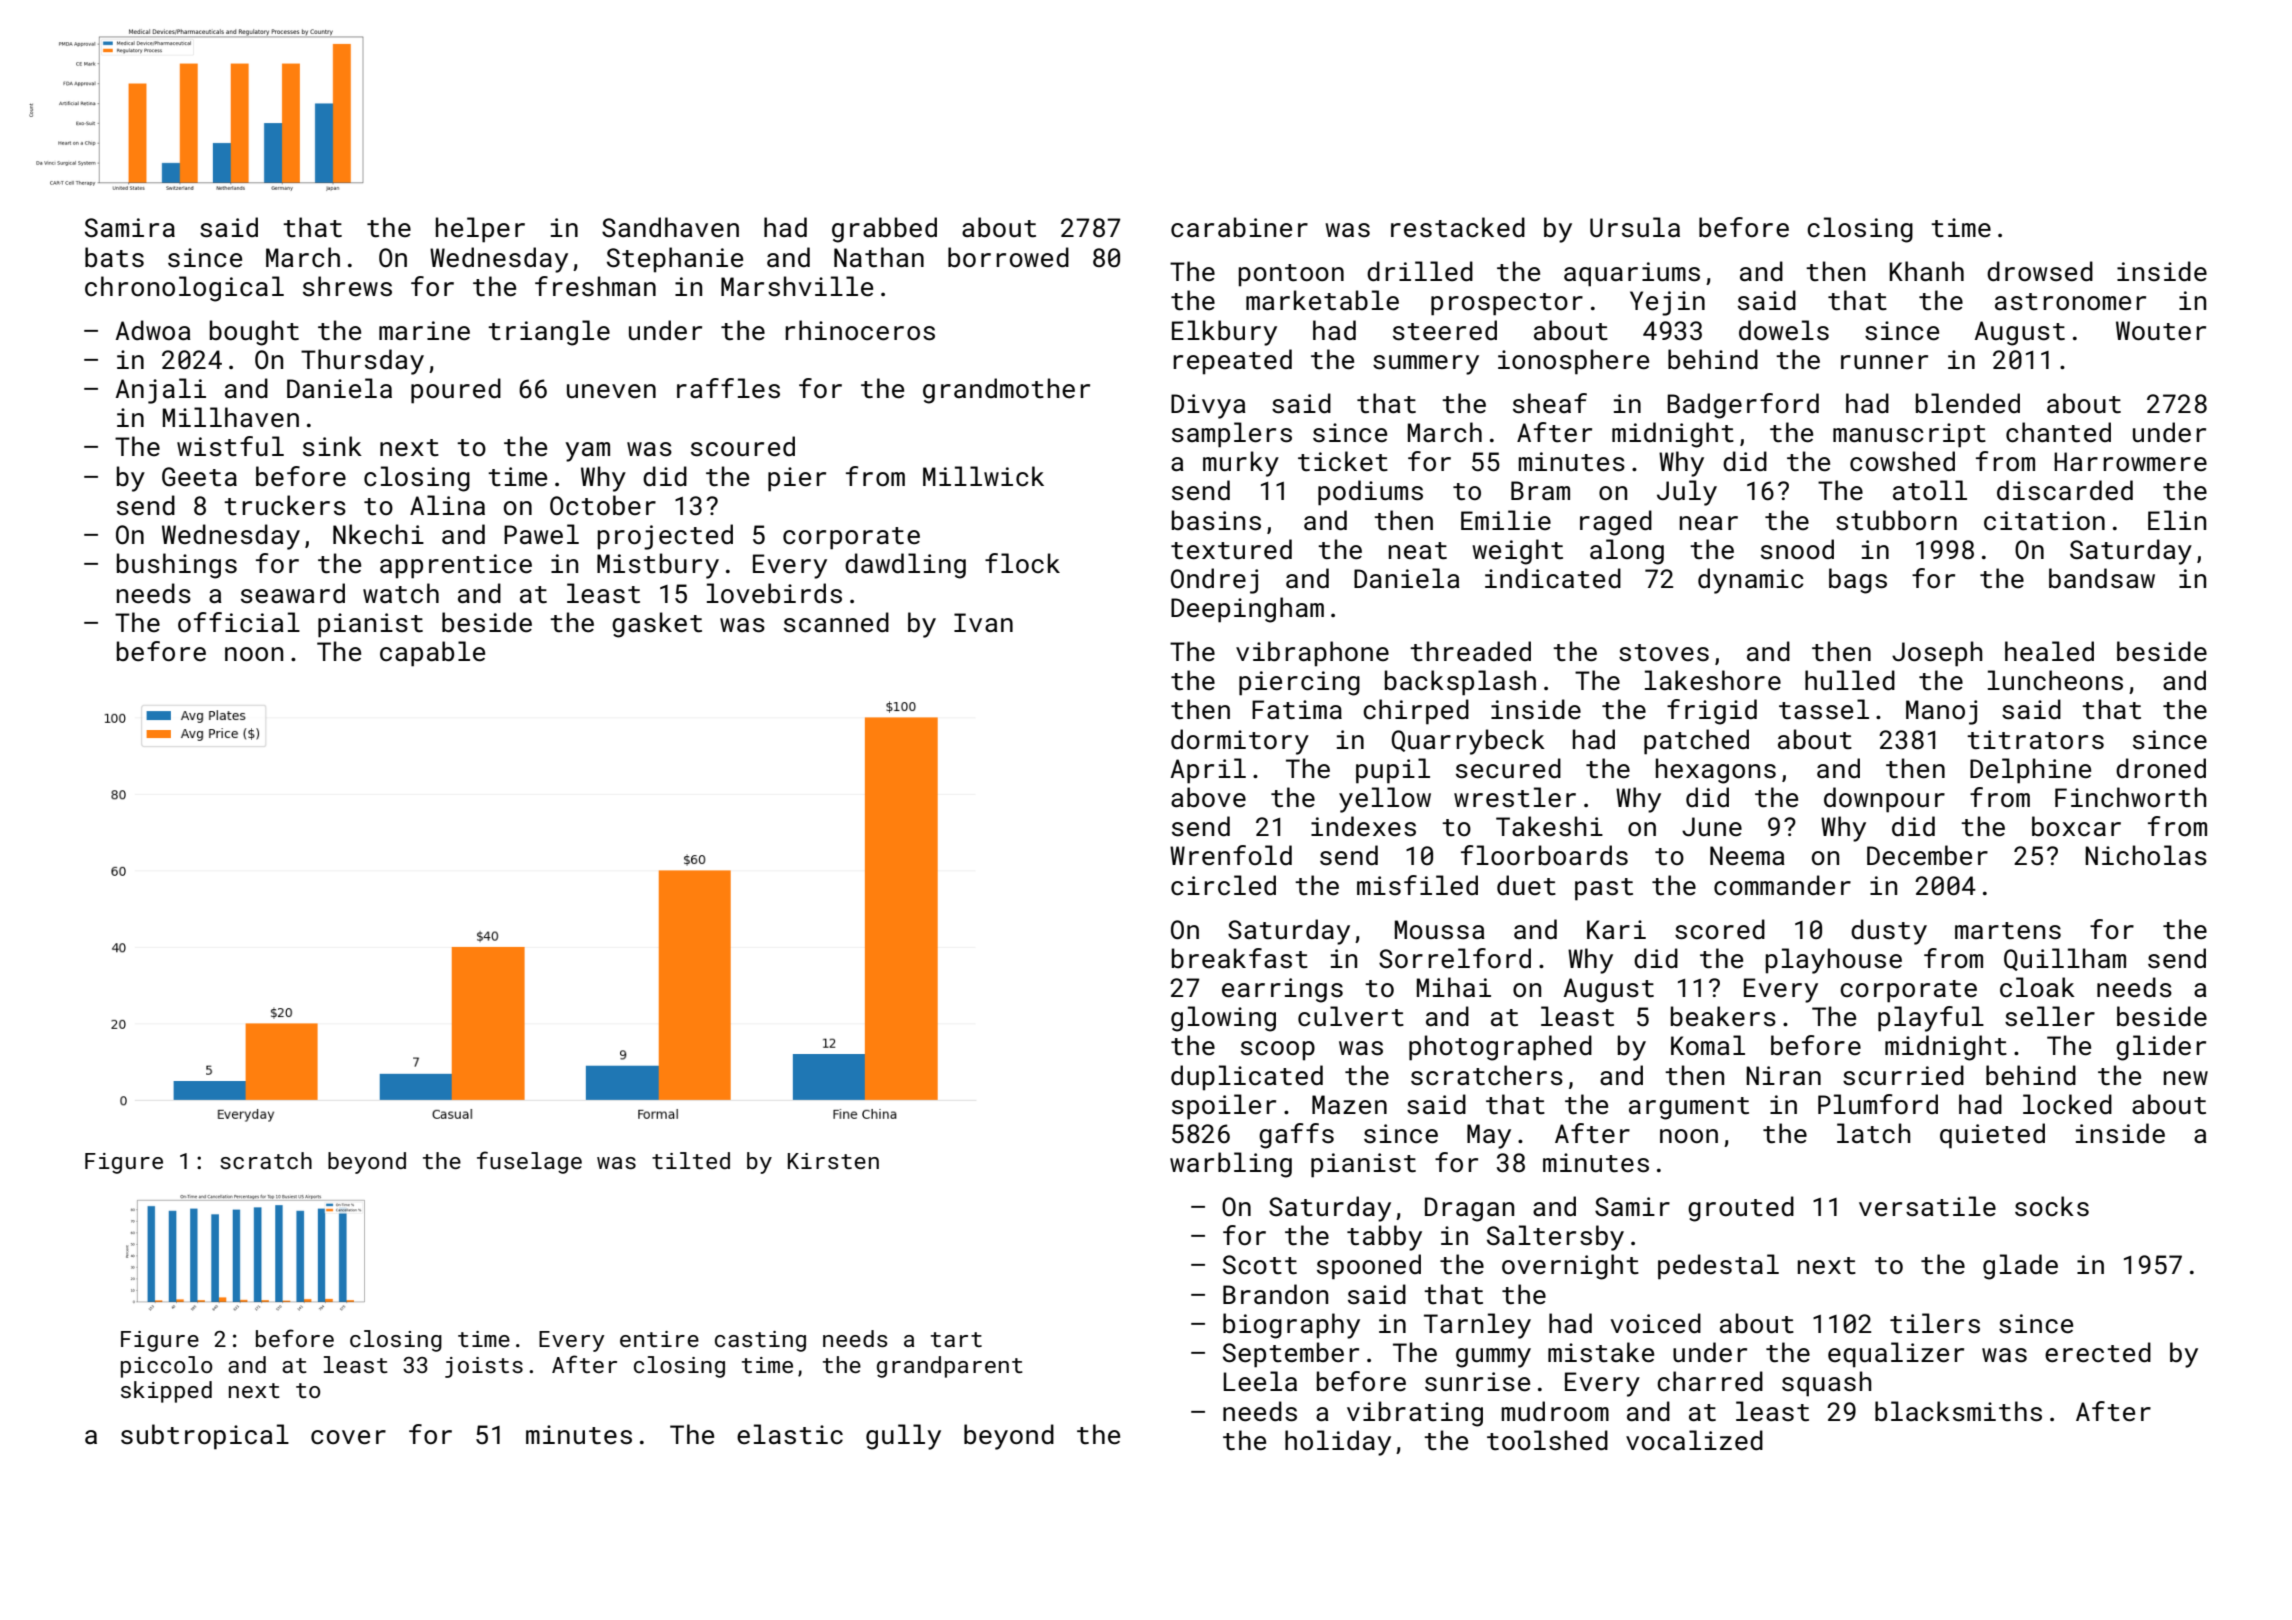 Image resolution: width=2292 pixels, height=1620 pixels. What do you see at coordinates (2058, 432) in the screenshot?
I see `chanted` at bounding box center [2058, 432].
